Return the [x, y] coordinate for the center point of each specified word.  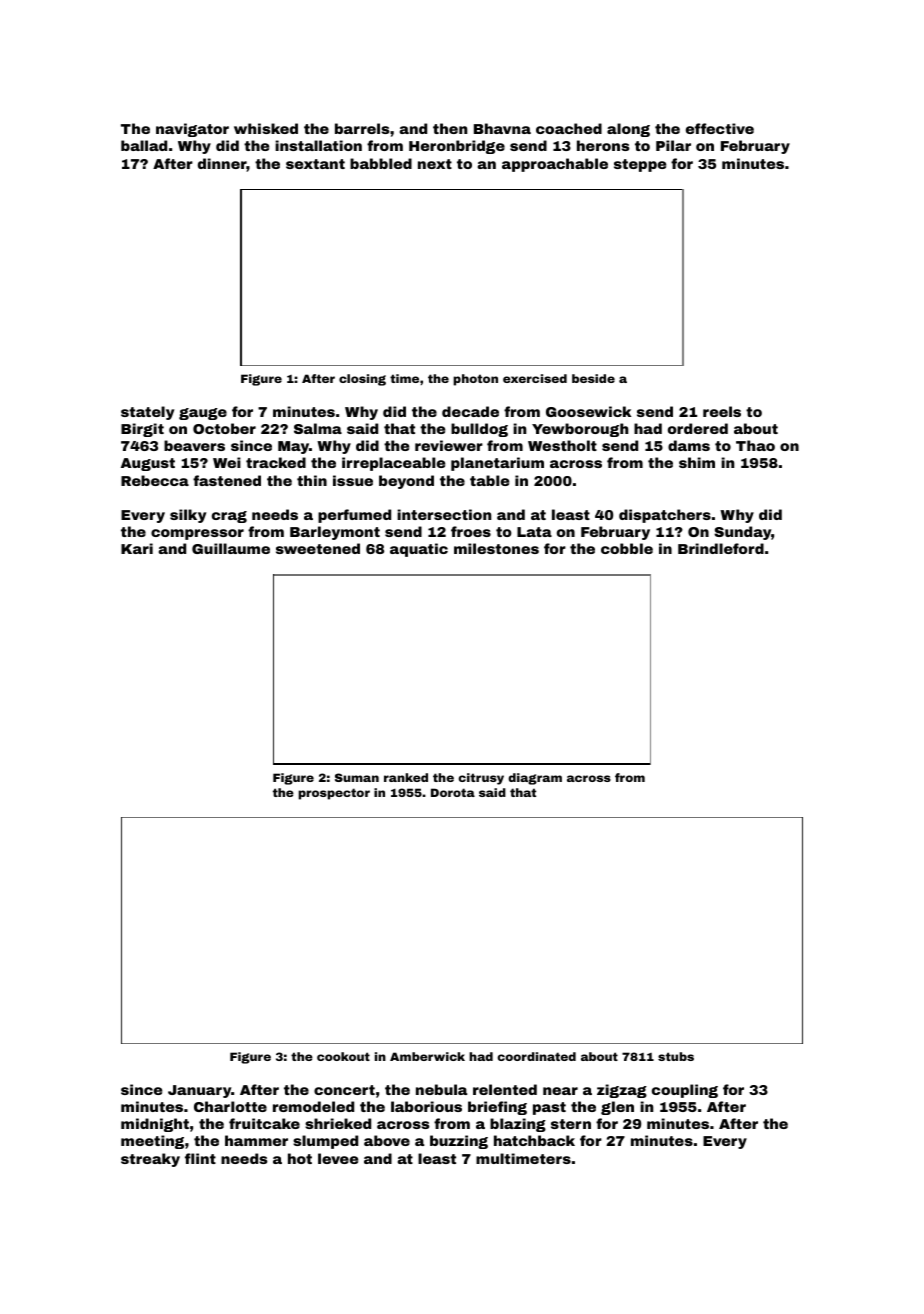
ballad [144, 145]
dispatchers [665, 516]
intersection [444, 514]
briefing [497, 1108]
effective [720, 128]
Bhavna [502, 128]
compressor [197, 534]
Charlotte [230, 1106]
